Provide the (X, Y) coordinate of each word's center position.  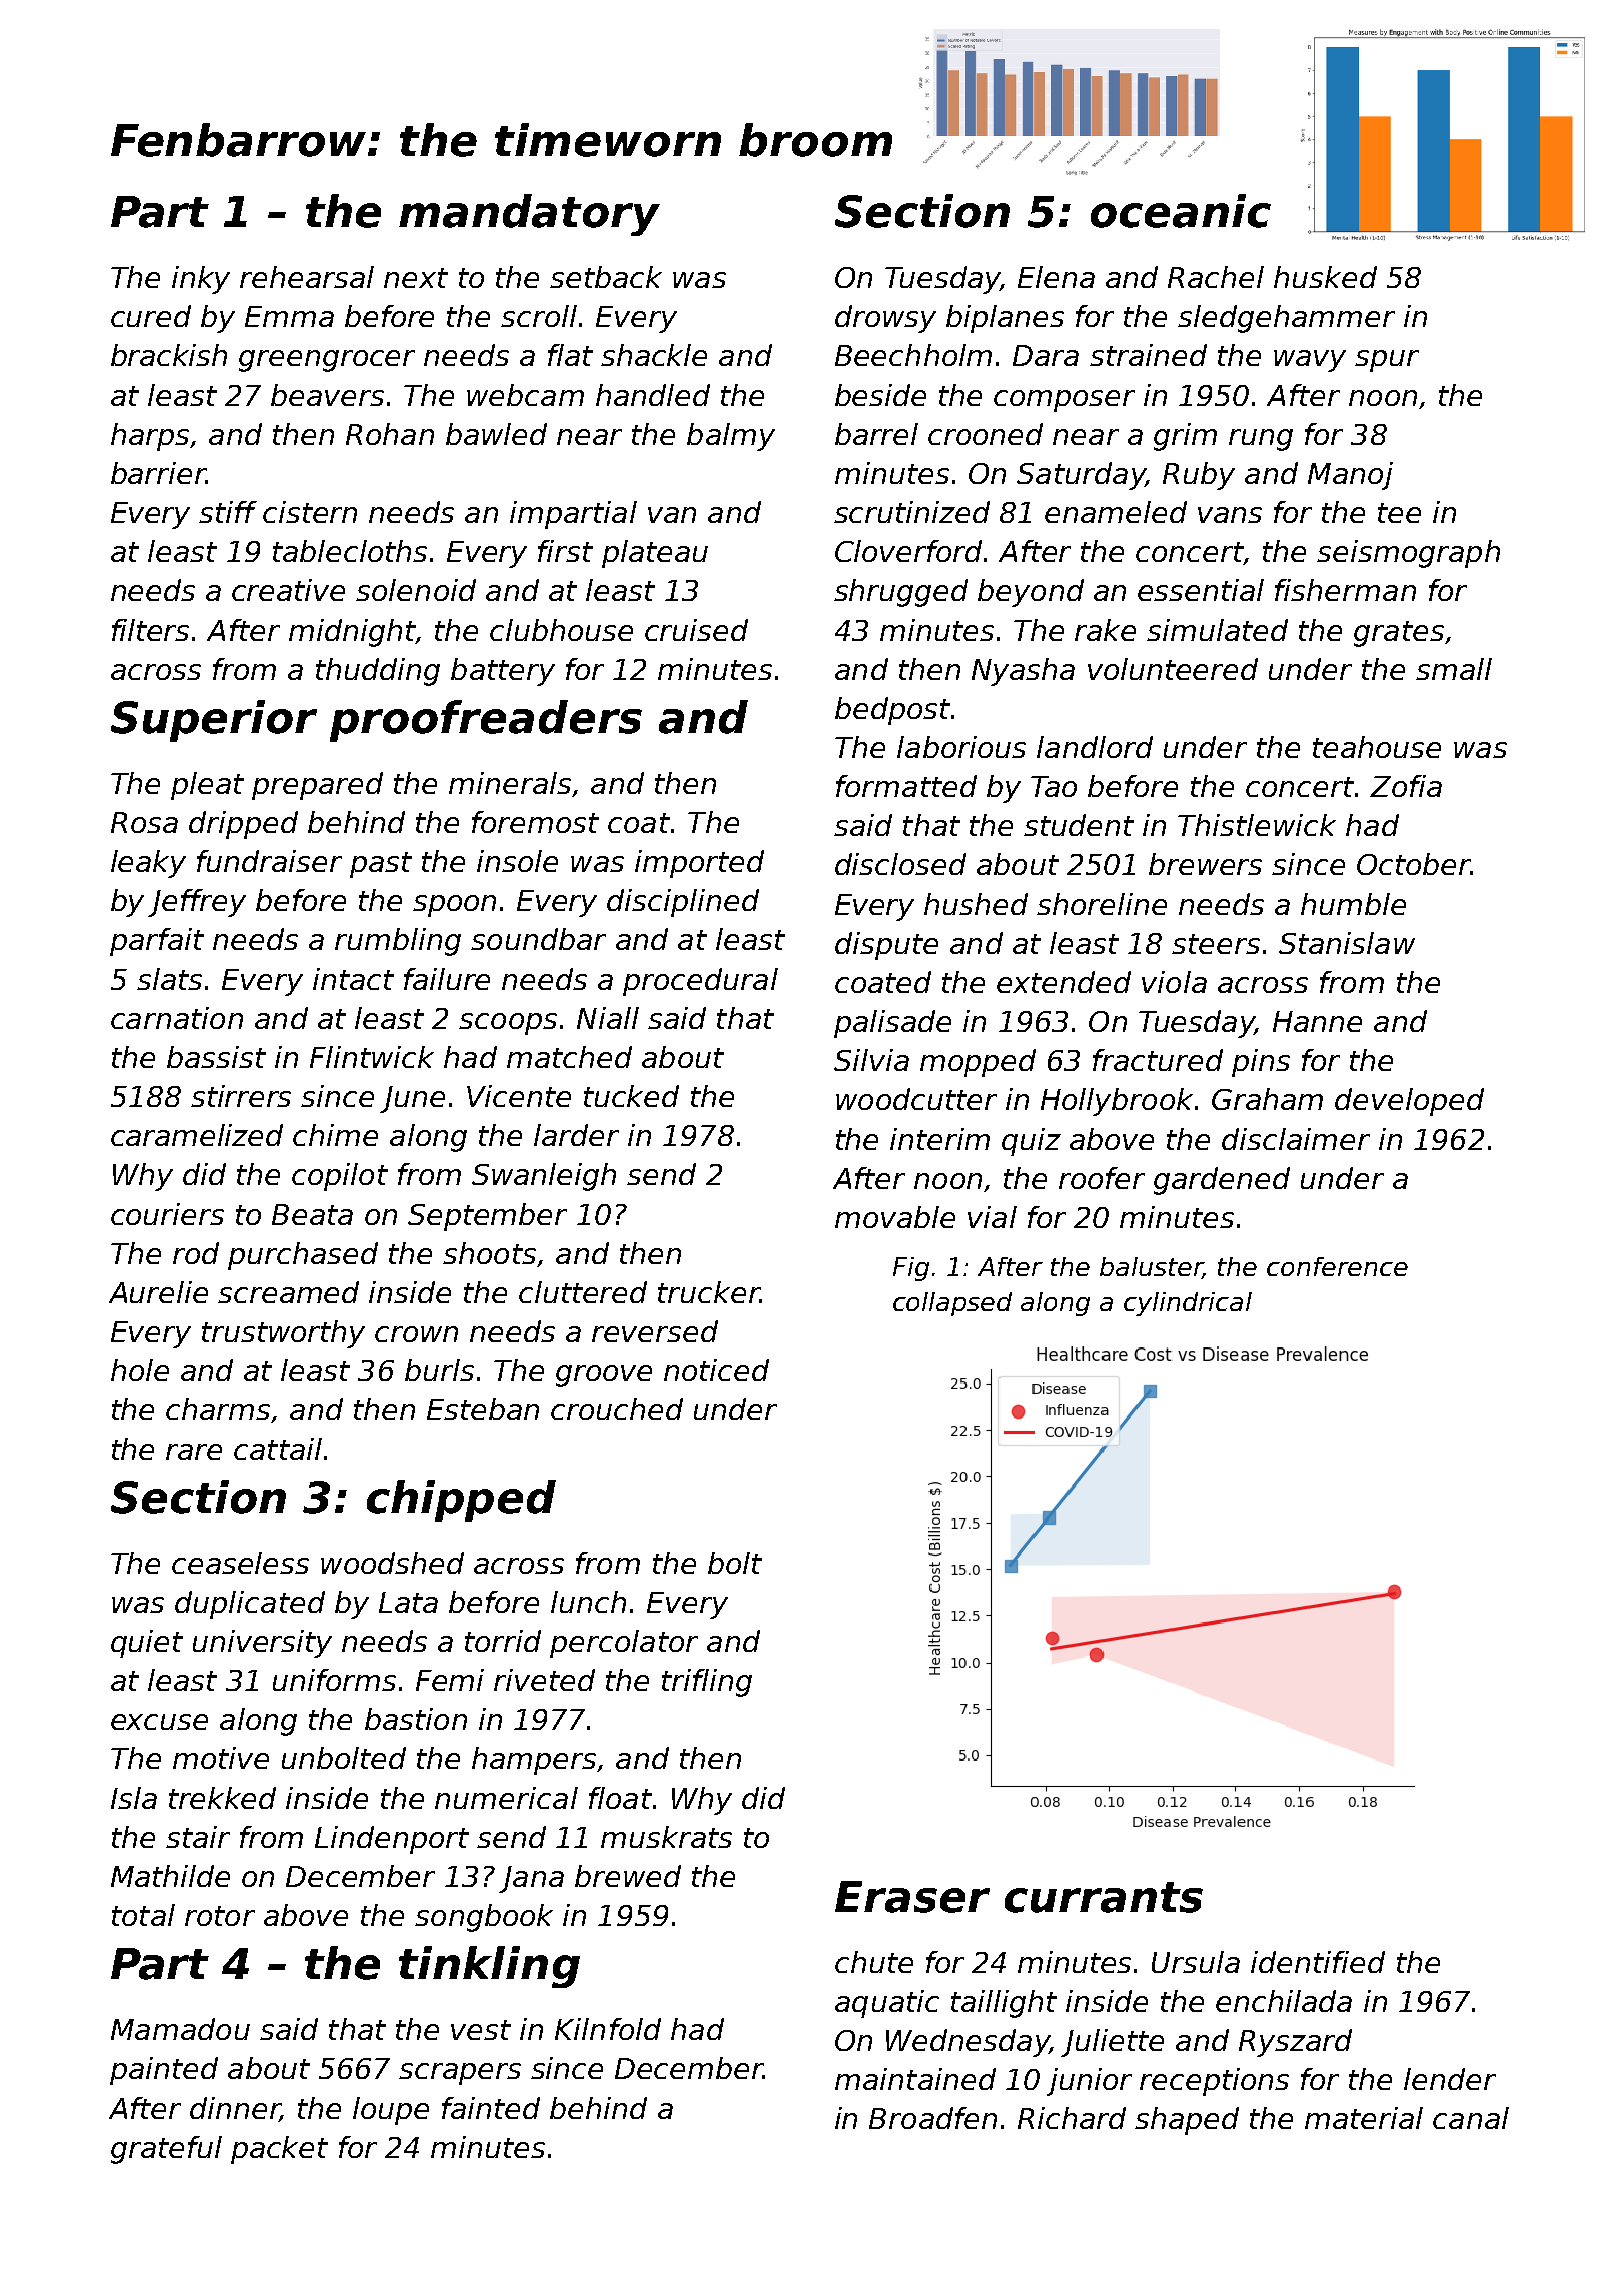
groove (604, 1376)
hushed (976, 904)
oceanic (1181, 211)
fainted (491, 2108)
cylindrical (1188, 1304)
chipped (461, 1501)
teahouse (1377, 747)
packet (279, 2150)
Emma (289, 316)
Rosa (144, 822)
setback (606, 277)
